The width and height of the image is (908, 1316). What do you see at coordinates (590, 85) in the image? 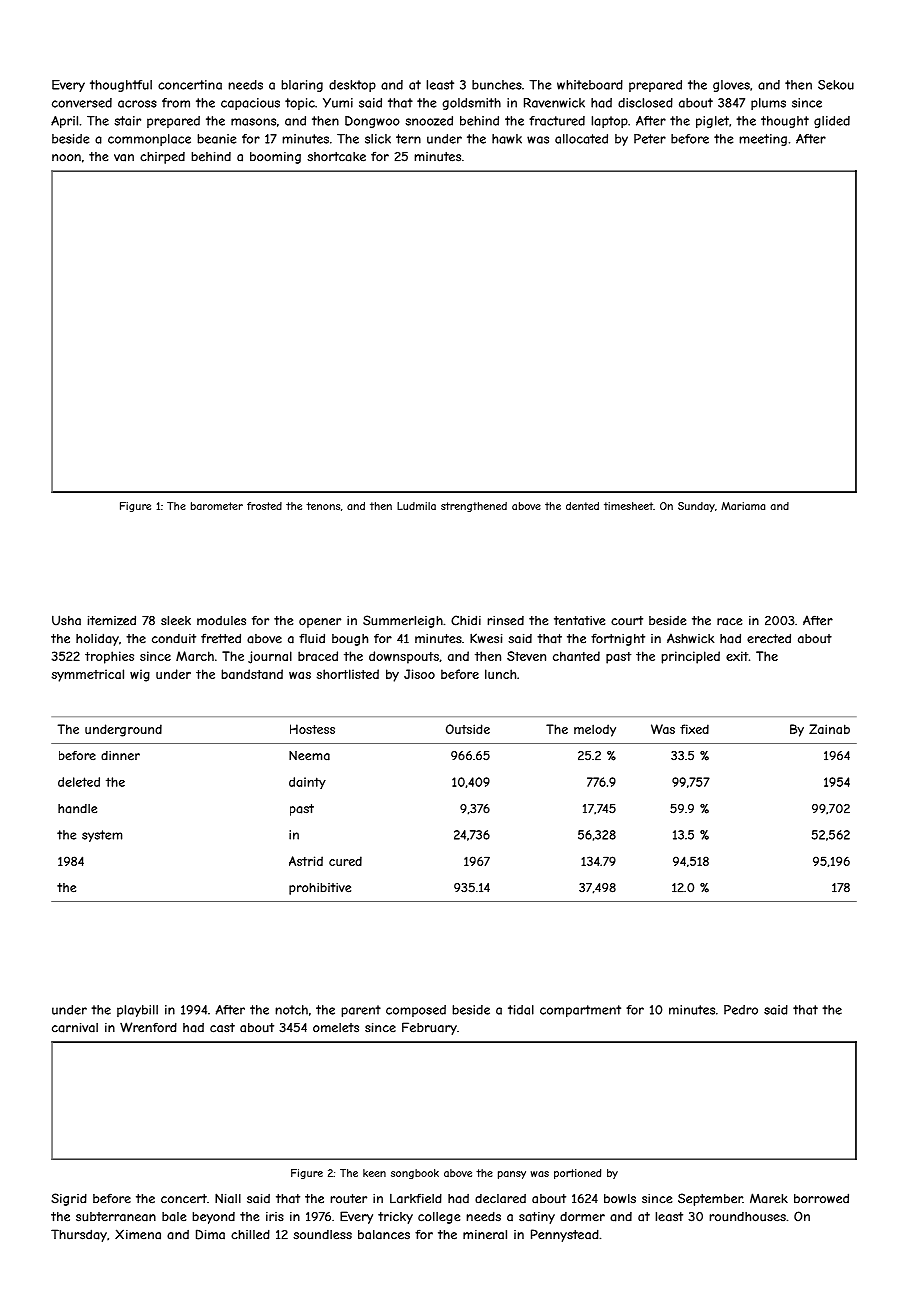
I see `whiteboard` at bounding box center [590, 85].
